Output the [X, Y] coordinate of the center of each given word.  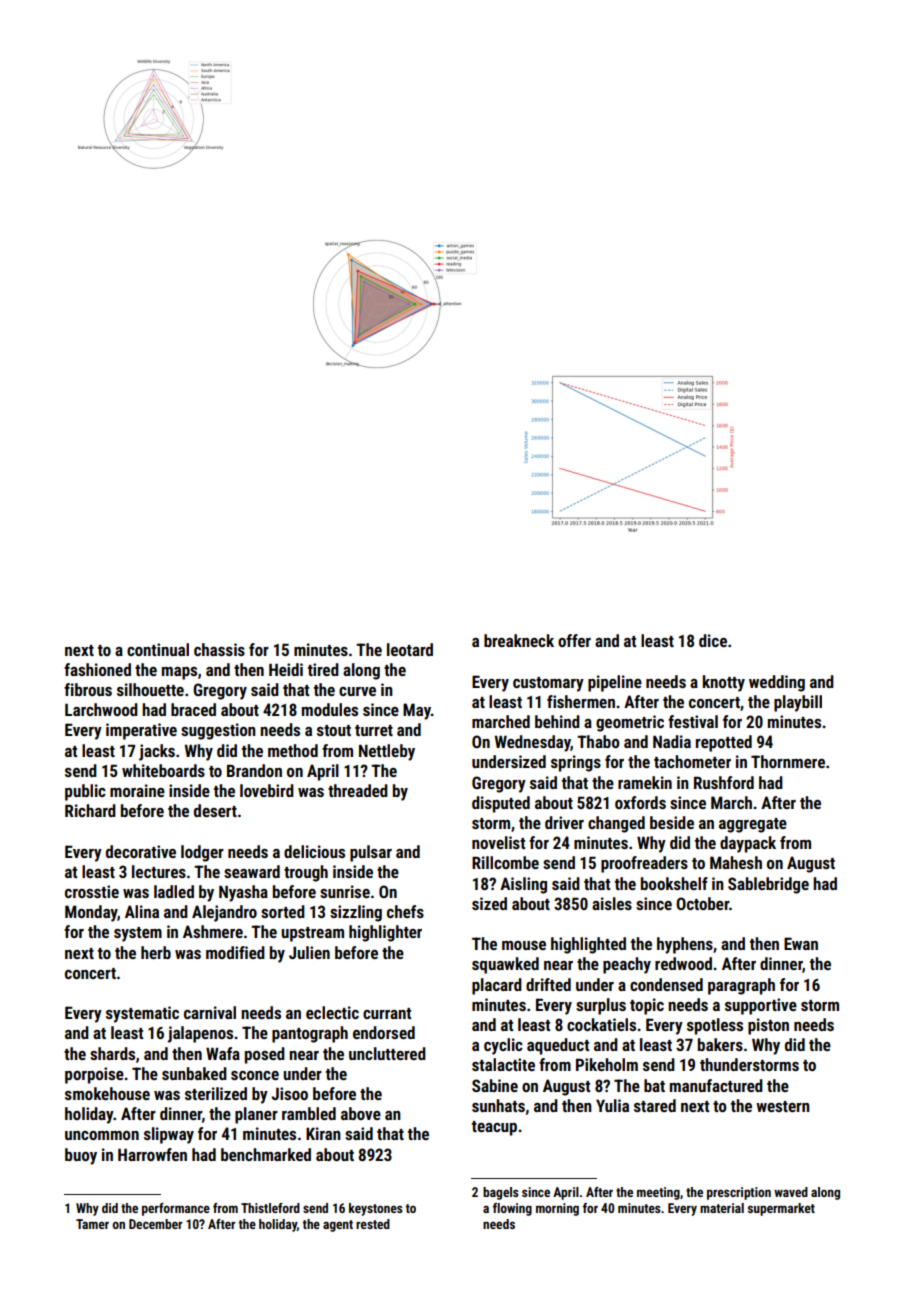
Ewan [801, 943]
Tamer [92, 1224]
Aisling [523, 885]
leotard [410, 649]
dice [713, 640]
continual [158, 649]
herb [156, 952]
